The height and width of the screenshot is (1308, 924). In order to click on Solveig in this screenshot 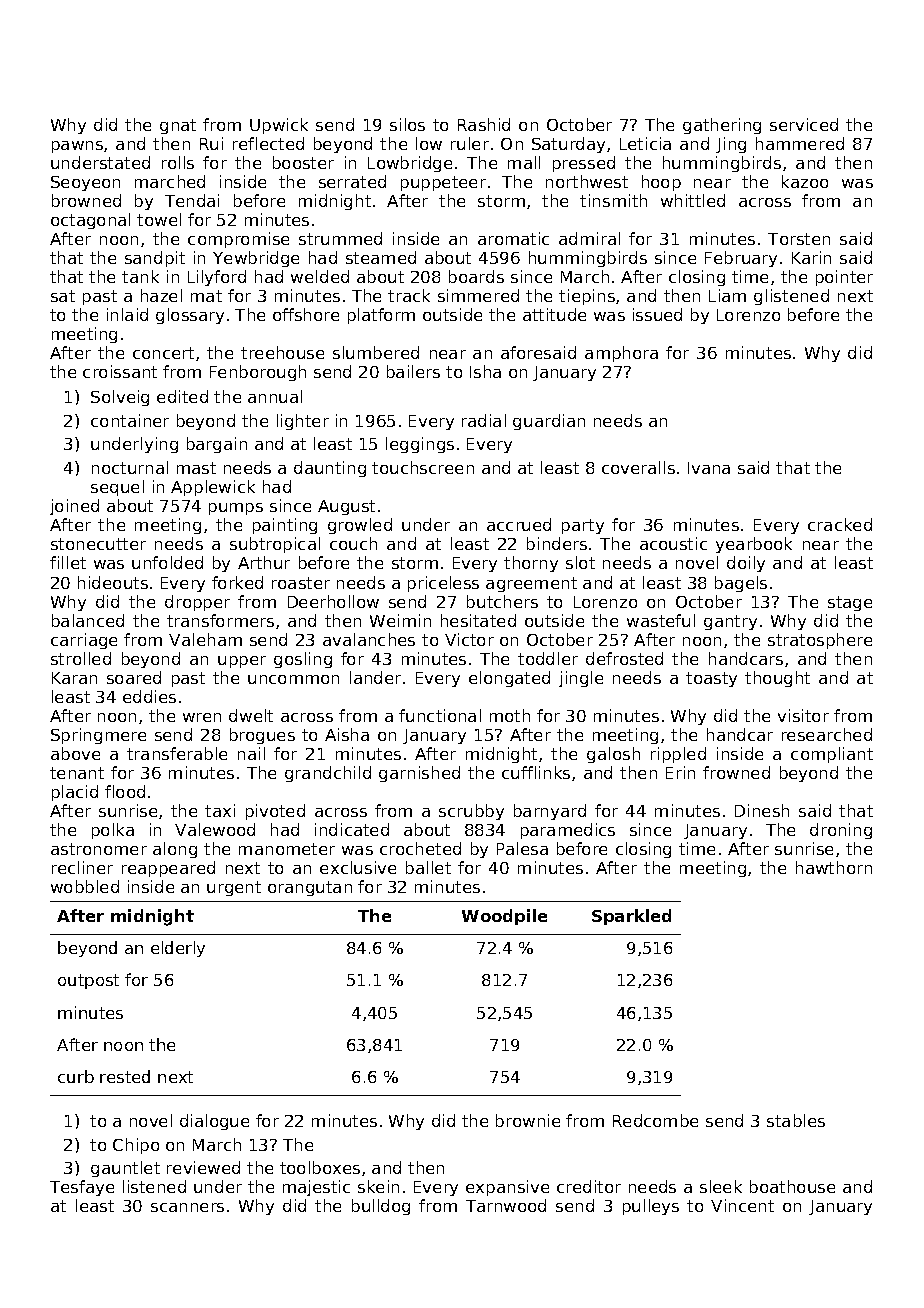, I will do `click(120, 398)`.
